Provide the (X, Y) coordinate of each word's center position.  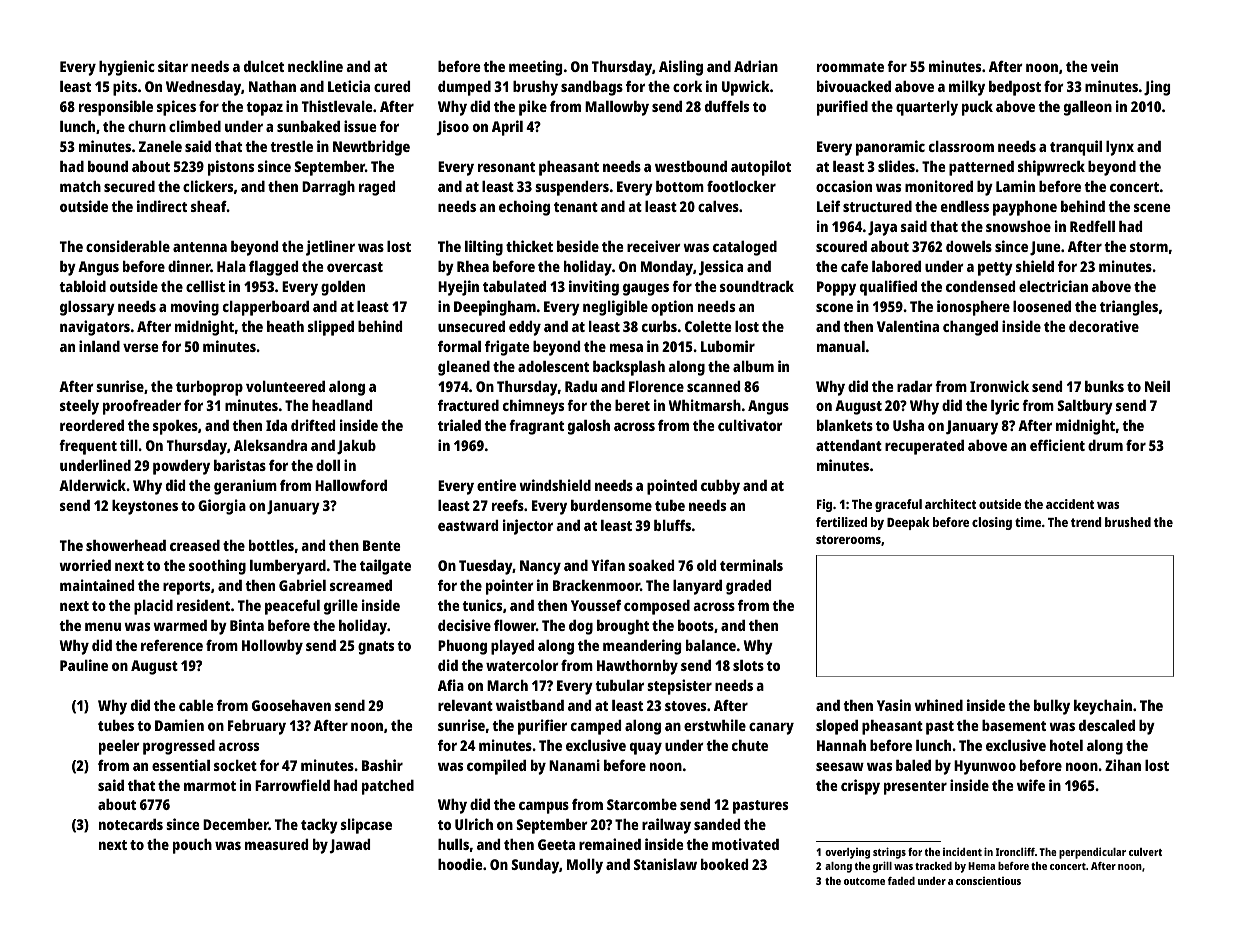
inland (99, 346)
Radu (581, 386)
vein (1104, 66)
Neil (1157, 386)
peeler (119, 747)
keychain (1103, 707)
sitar (173, 66)
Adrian (756, 66)
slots (748, 665)
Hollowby (272, 647)
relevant (465, 705)
